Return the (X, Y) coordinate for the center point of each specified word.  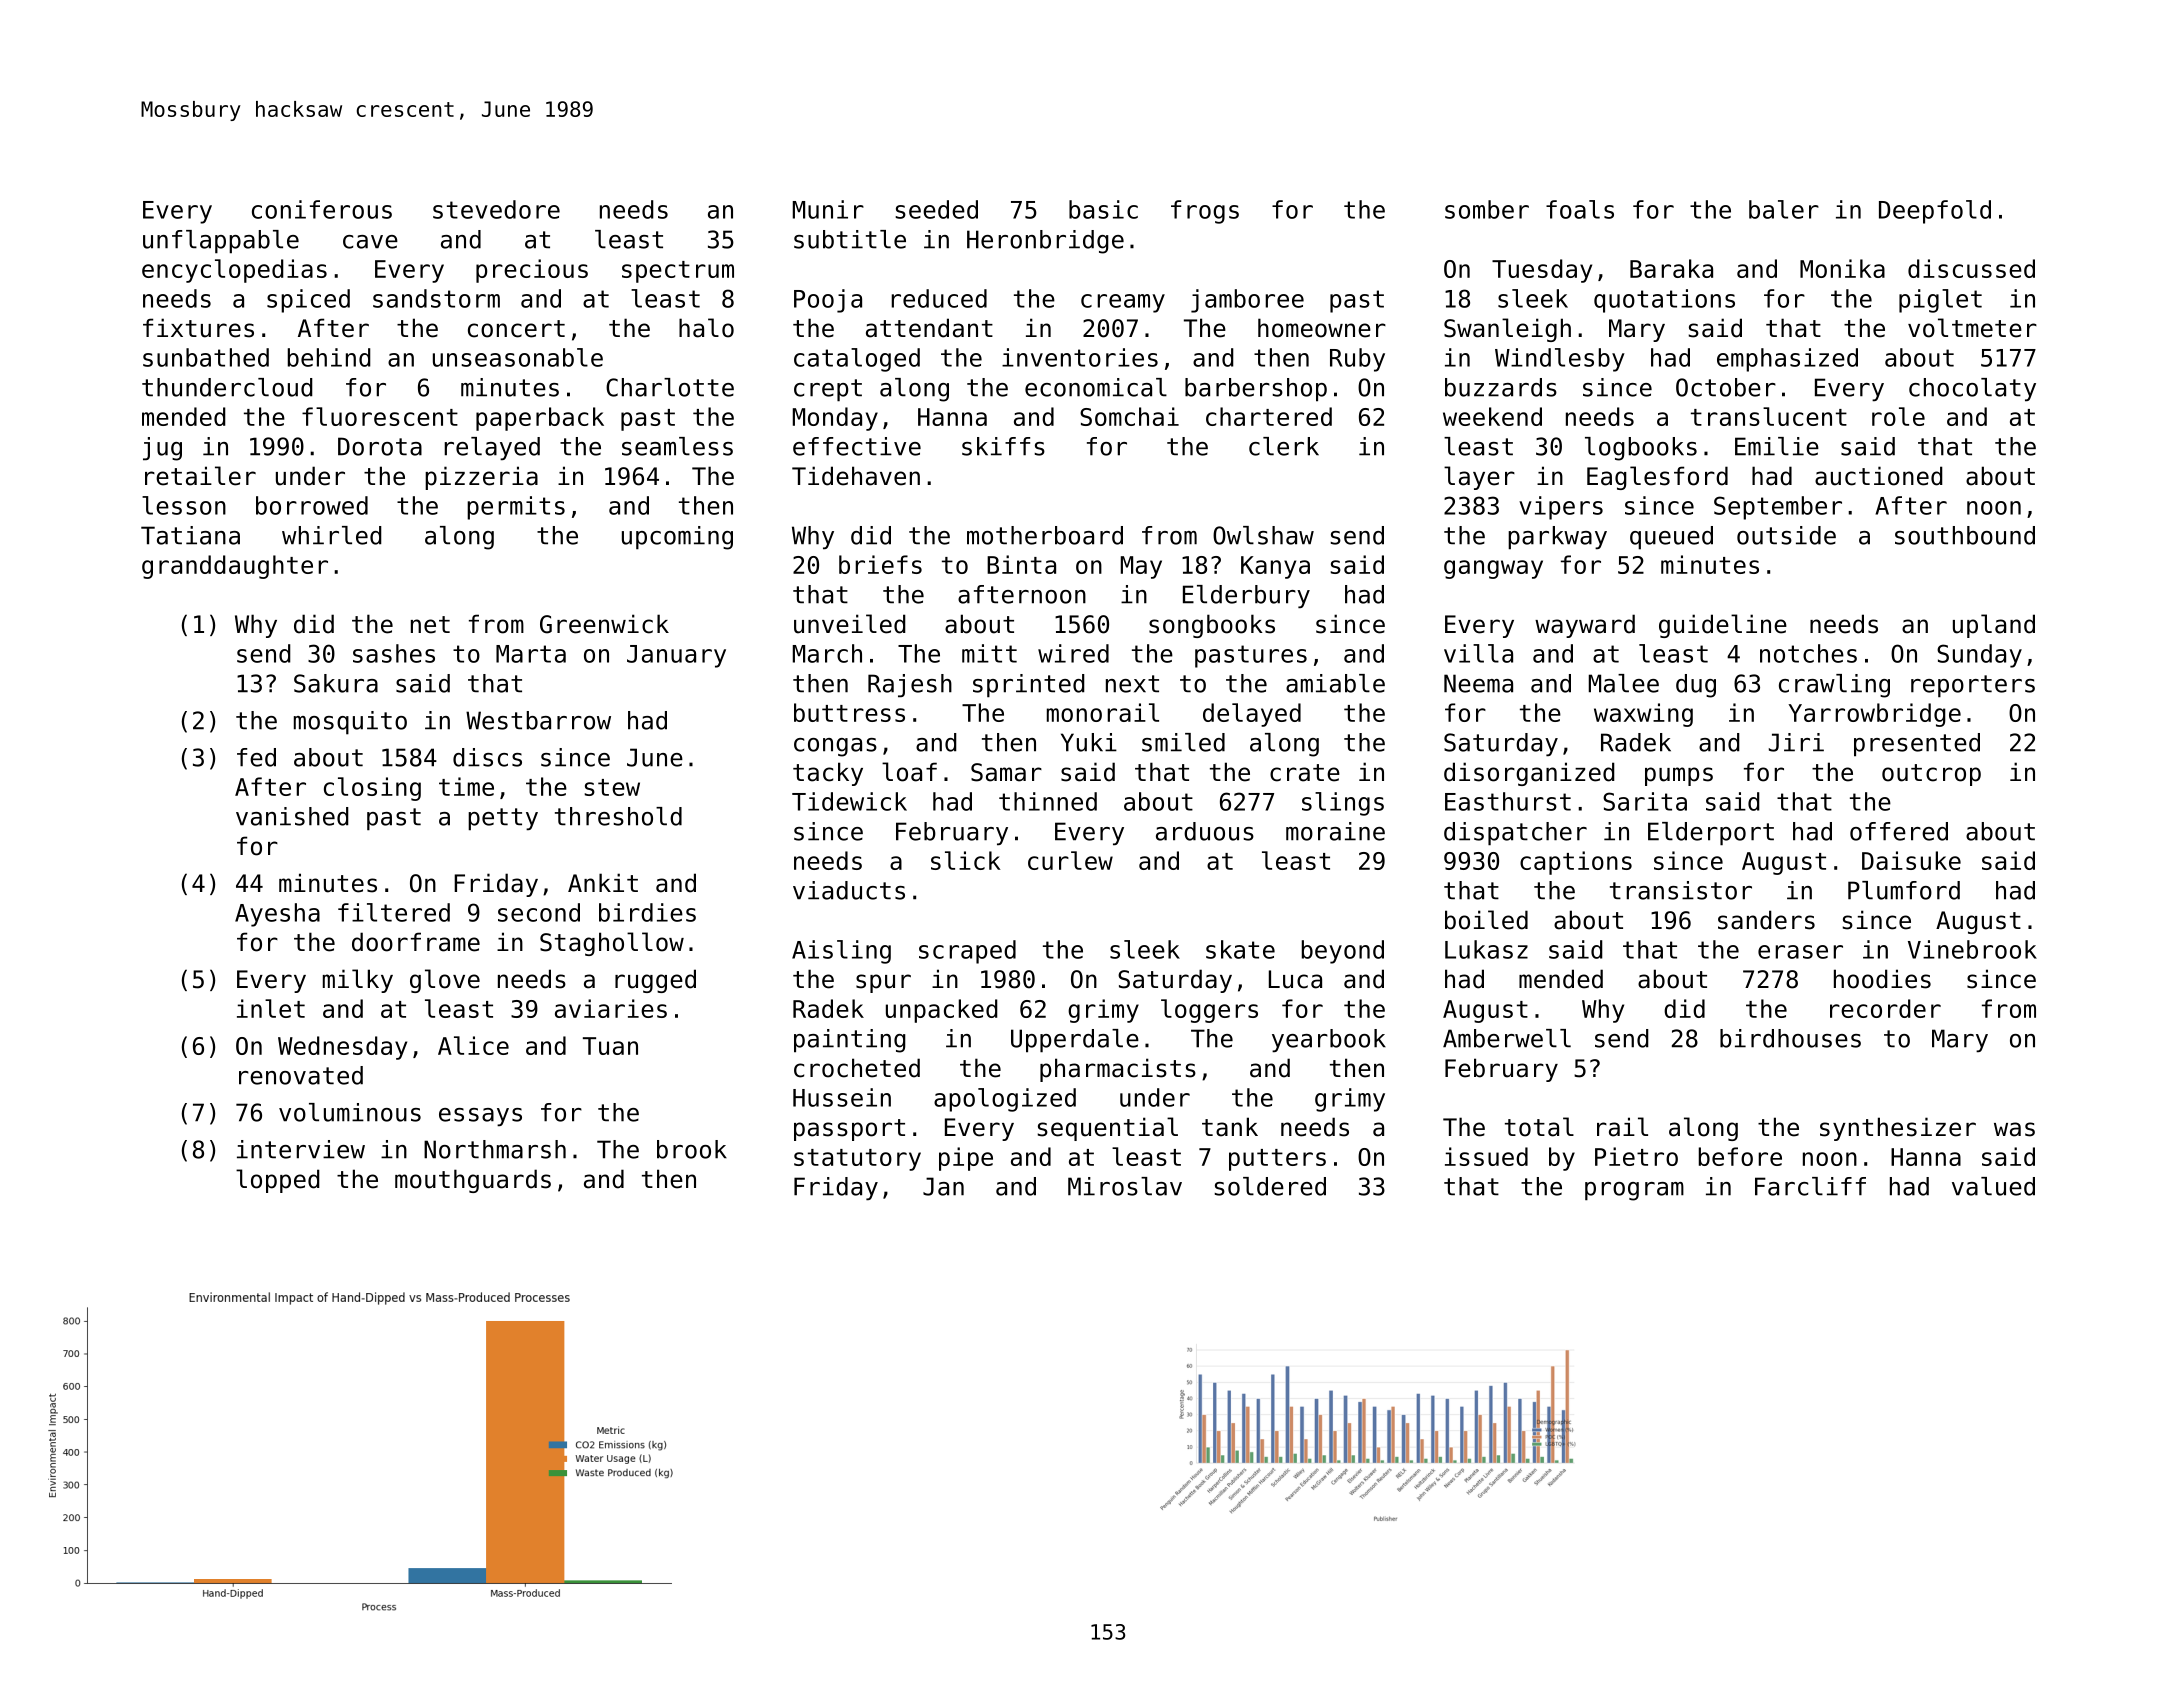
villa (1478, 653)
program (1634, 1191)
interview (301, 1149)
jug (162, 449)
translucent (1769, 416)
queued (1671, 538)
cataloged (857, 360)
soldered (1270, 1186)
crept (828, 390)
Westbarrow (538, 720)
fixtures (198, 328)
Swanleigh (1507, 330)
